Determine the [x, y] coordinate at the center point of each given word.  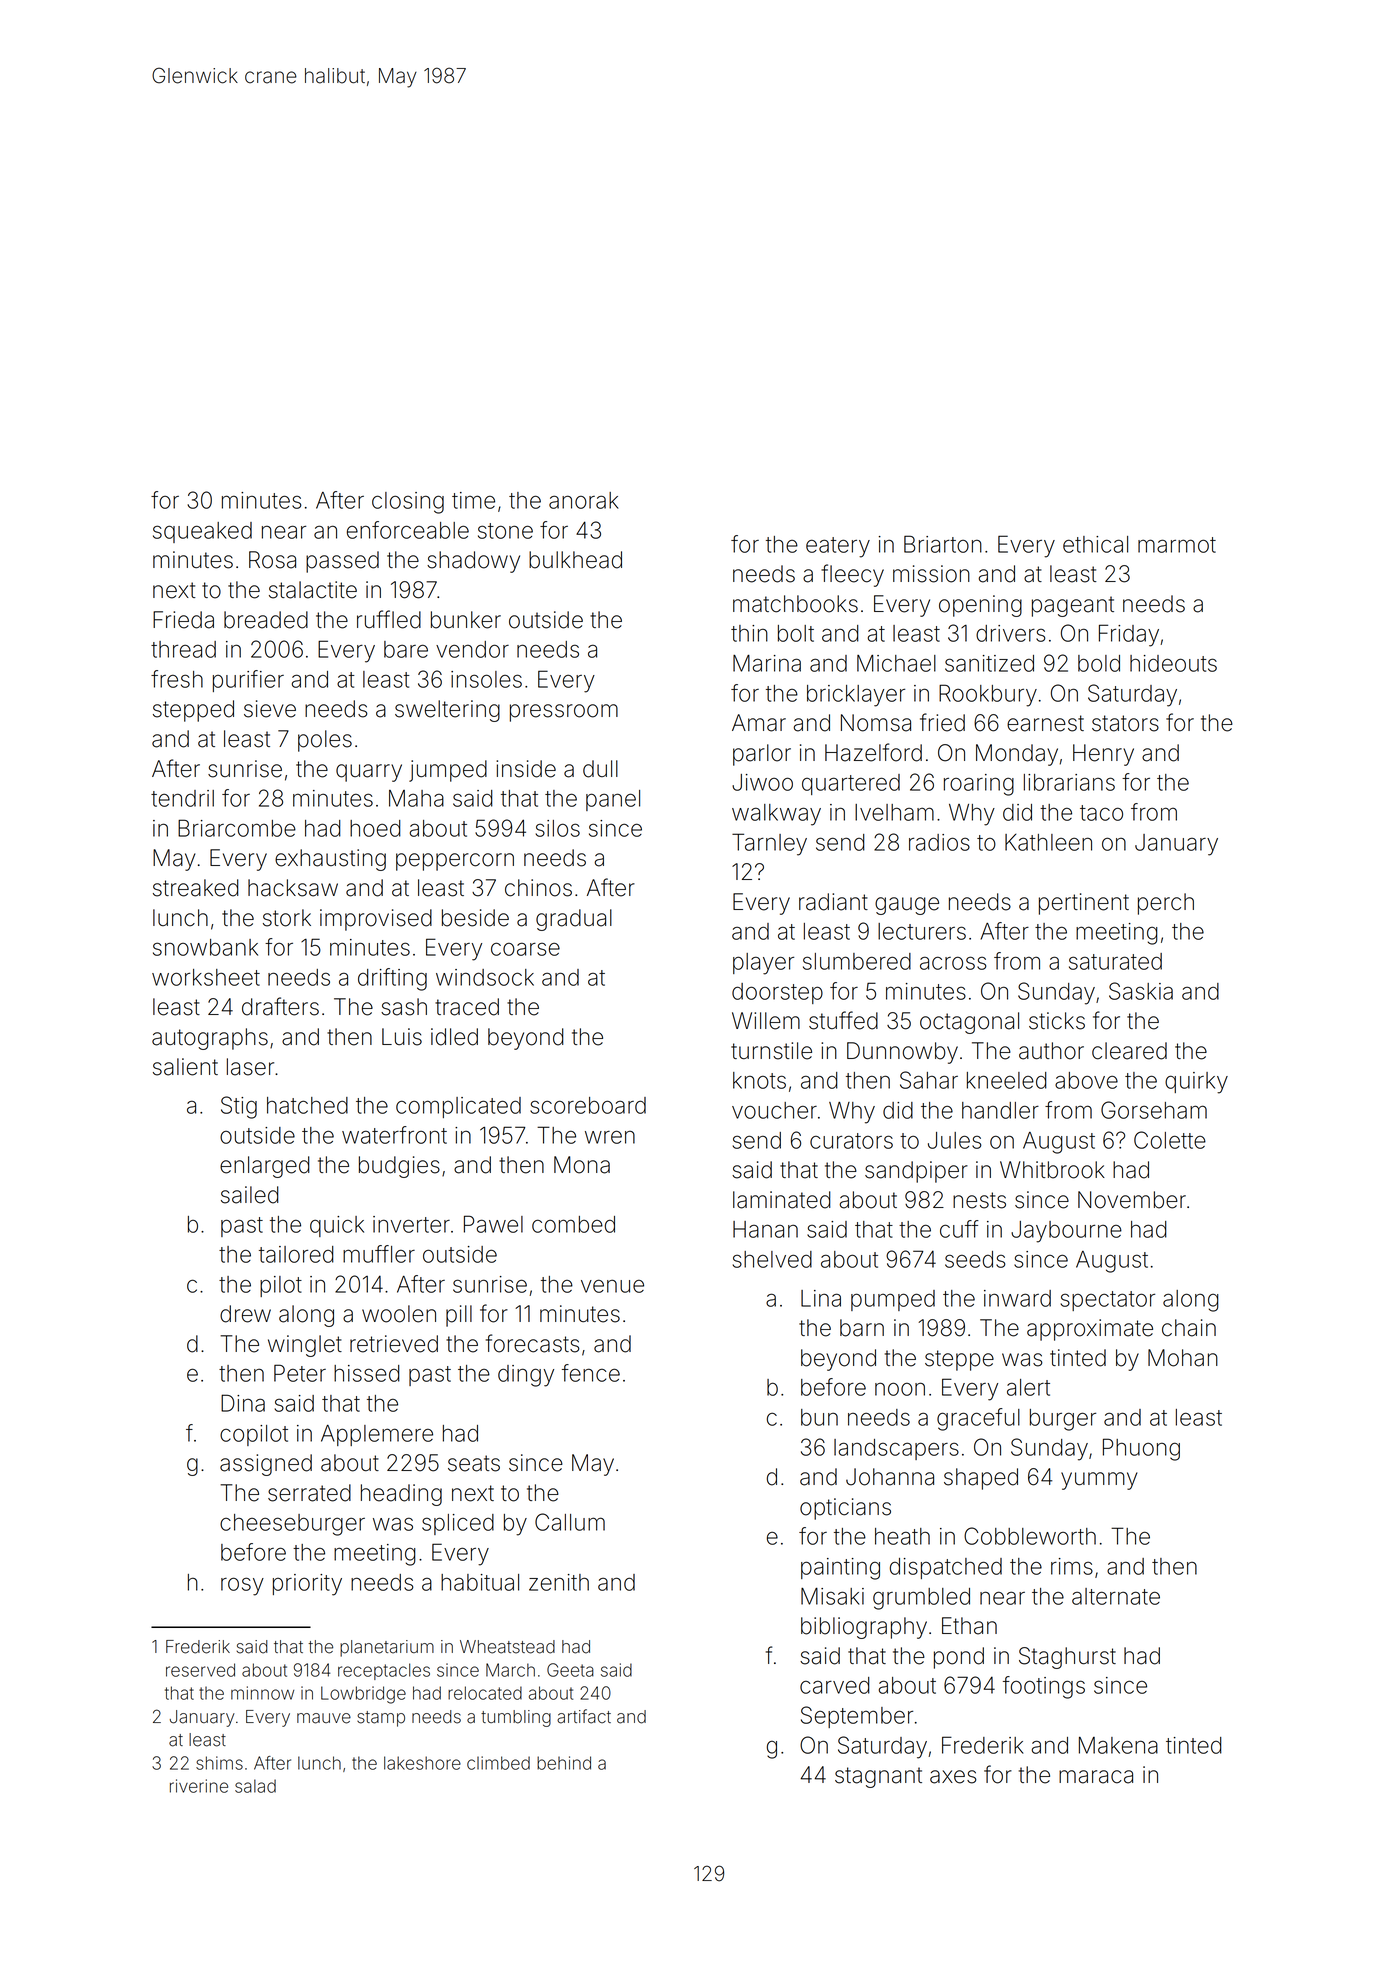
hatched [307, 1105]
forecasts [533, 1343]
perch [1166, 904]
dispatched [946, 1568]
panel [613, 800]
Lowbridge [363, 1695]
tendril [182, 798]
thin [749, 633]
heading [401, 1495]
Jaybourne [1066, 1232]
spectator [1108, 1301]
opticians [845, 1509]
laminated [782, 1200]
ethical [1095, 544]
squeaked [202, 532]
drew [245, 1314]
